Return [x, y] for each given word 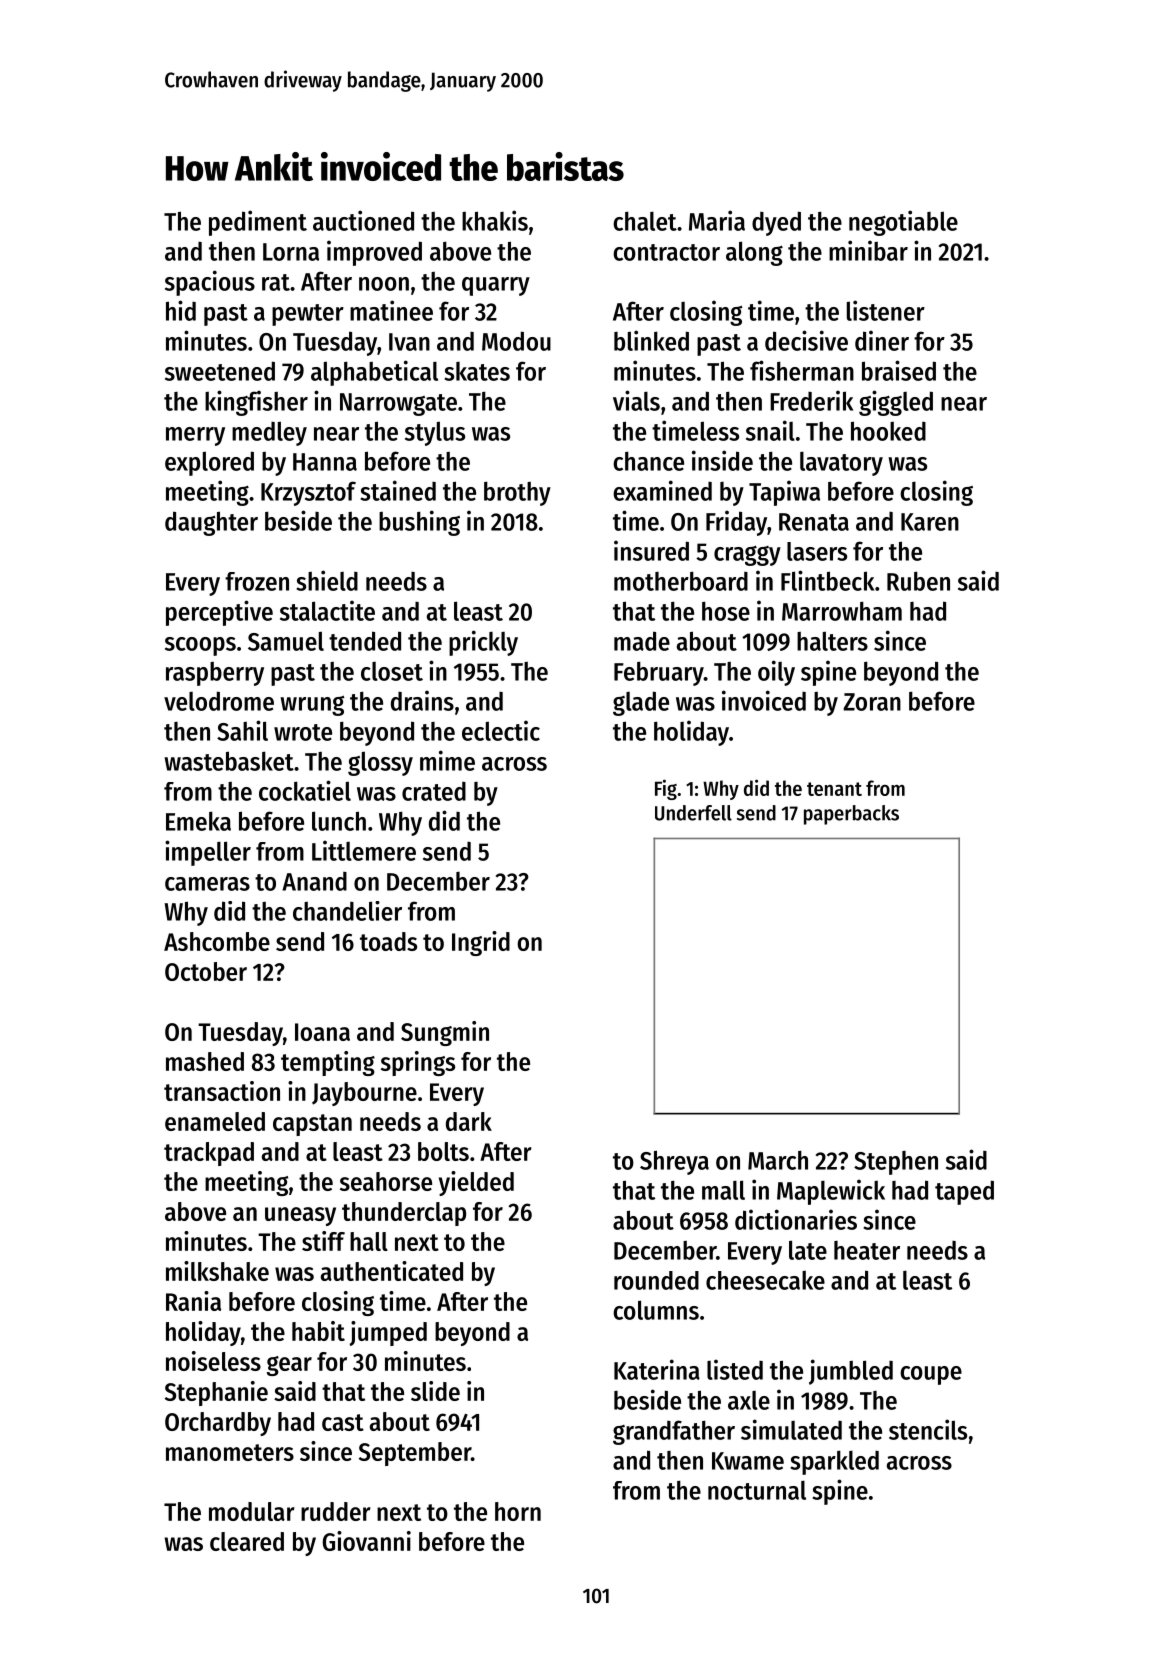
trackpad [209, 1154]
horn [518, 1511]
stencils [928, 1429]
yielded [476, 1183]
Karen [930, 522]
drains [422, 700]
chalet [645, 221]
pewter [308, 315]
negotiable [903, 223]
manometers [230, 1452]
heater [867, 1250]
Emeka [198, 821]
